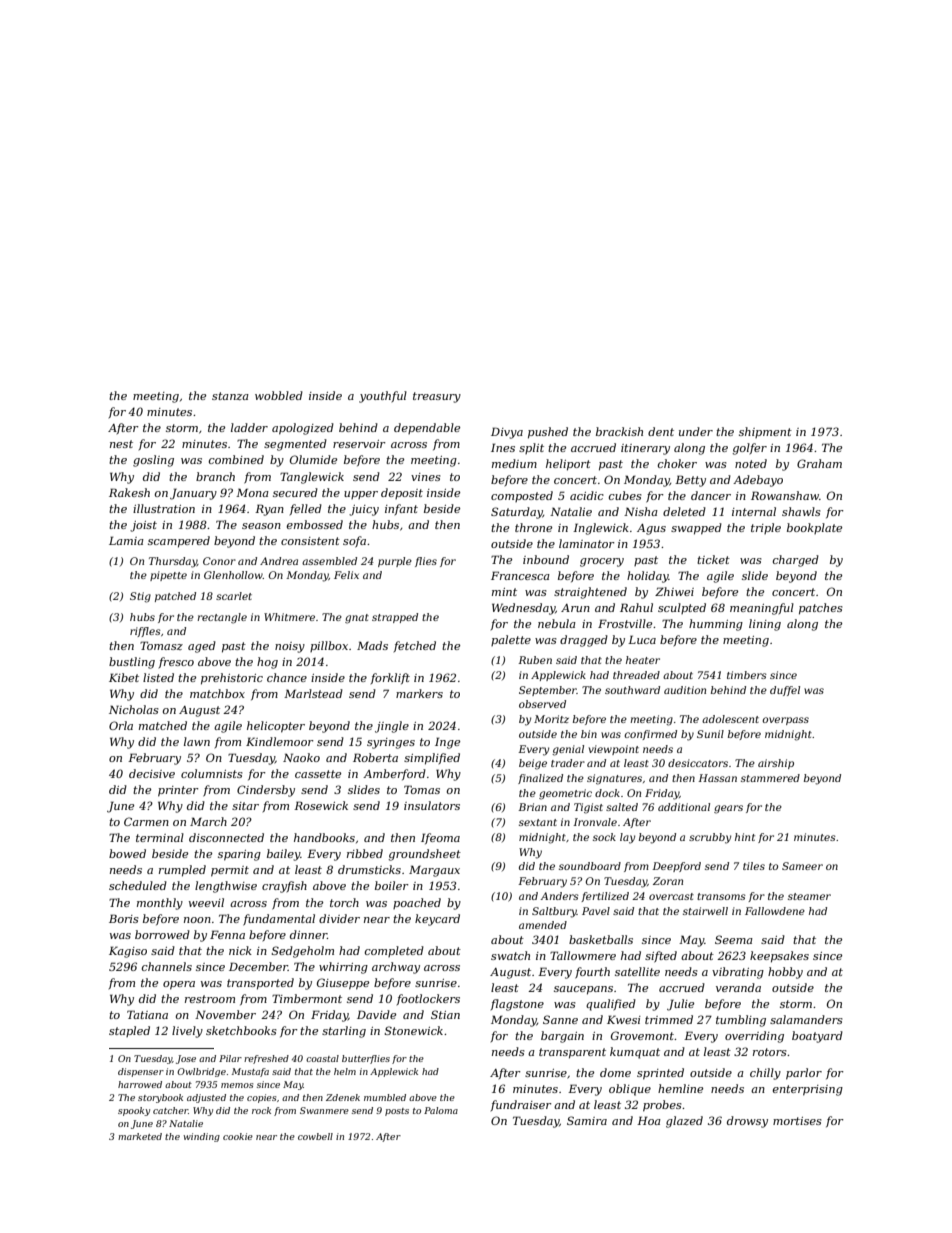 The width and height of the screenshot is (952, 1233). What do you see at coordinates (674, 591) in the screenshot?
I see `Zhiwei` at bounding box center [674, 591].
